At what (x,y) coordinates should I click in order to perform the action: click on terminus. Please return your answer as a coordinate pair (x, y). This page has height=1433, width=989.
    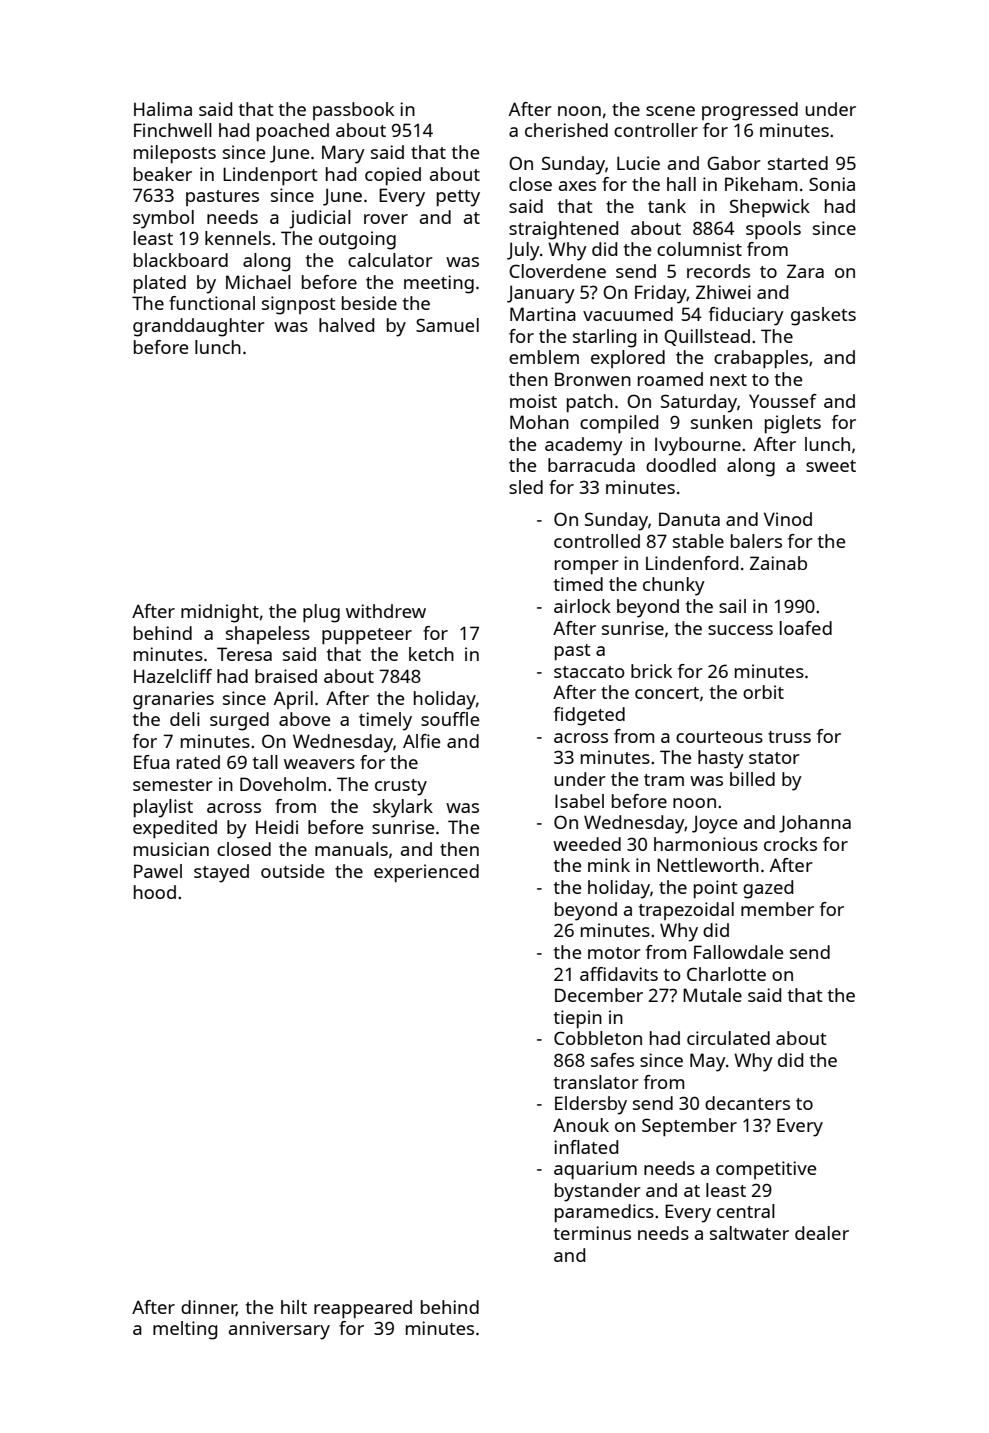
    Looking at the image, I should click on (592, 1233).
